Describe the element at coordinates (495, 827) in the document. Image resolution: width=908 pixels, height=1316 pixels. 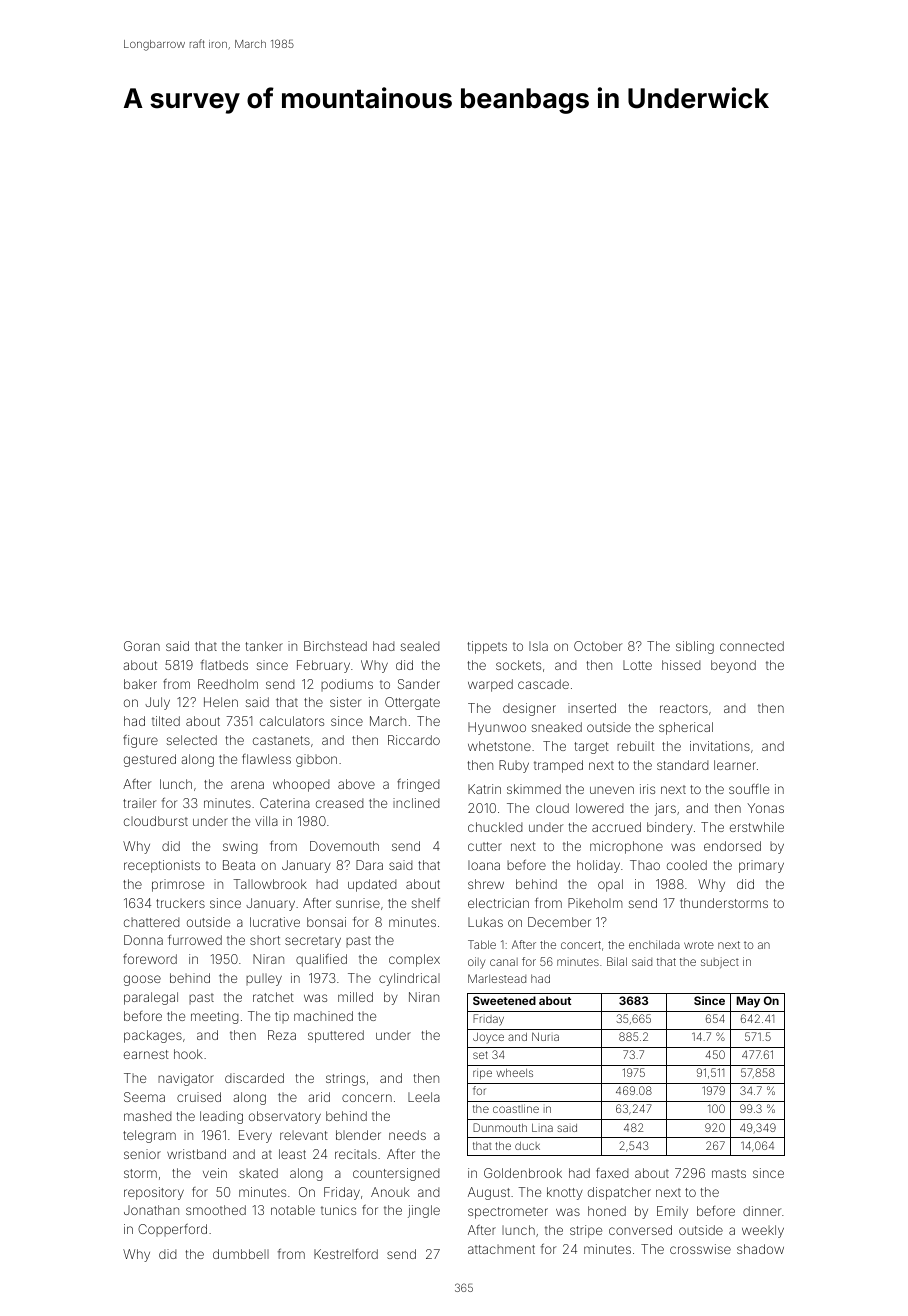
I see `chuckled` at that location.
